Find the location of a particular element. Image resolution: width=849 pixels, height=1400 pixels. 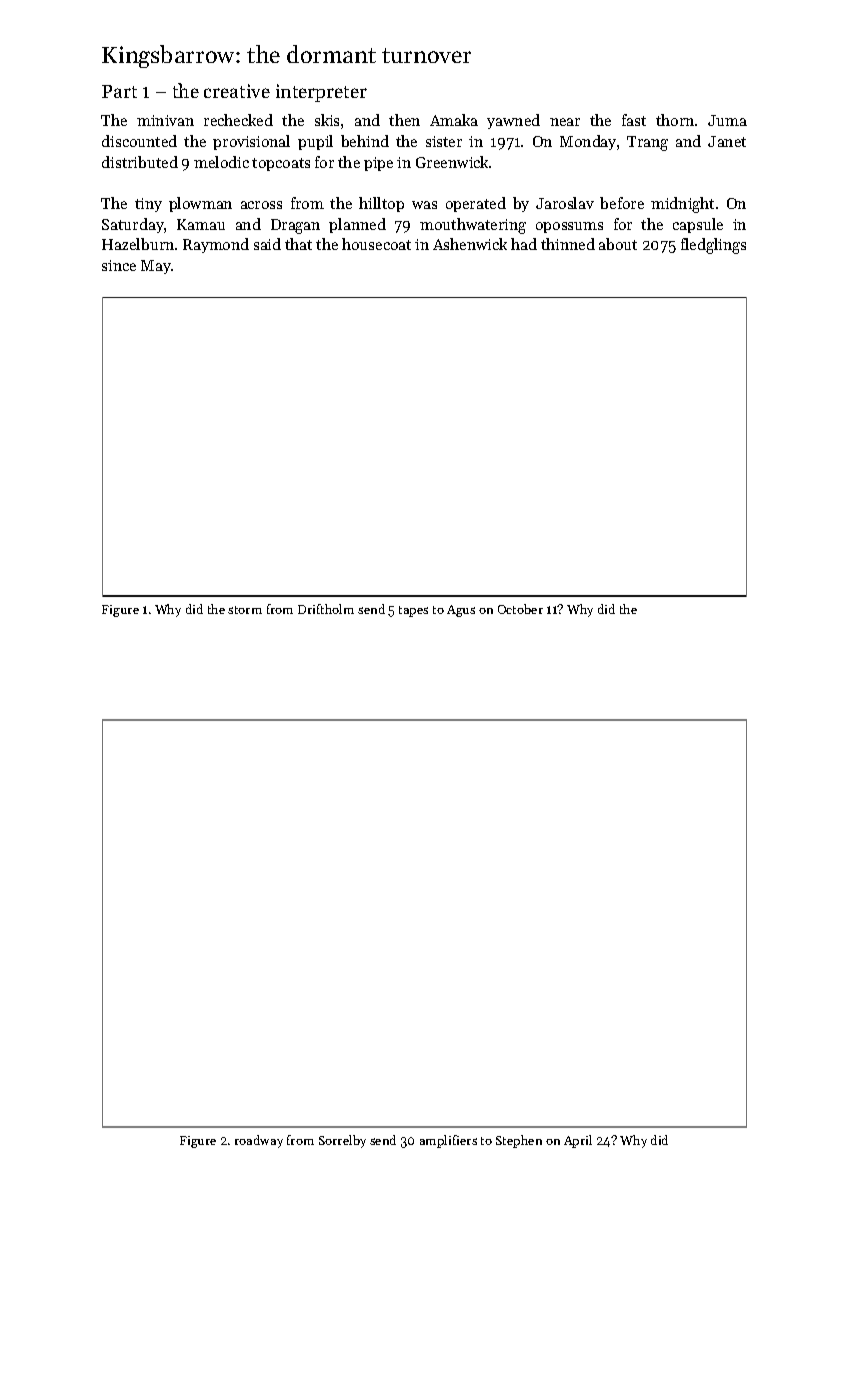

housecoat is located at coordinates (376, 244).
